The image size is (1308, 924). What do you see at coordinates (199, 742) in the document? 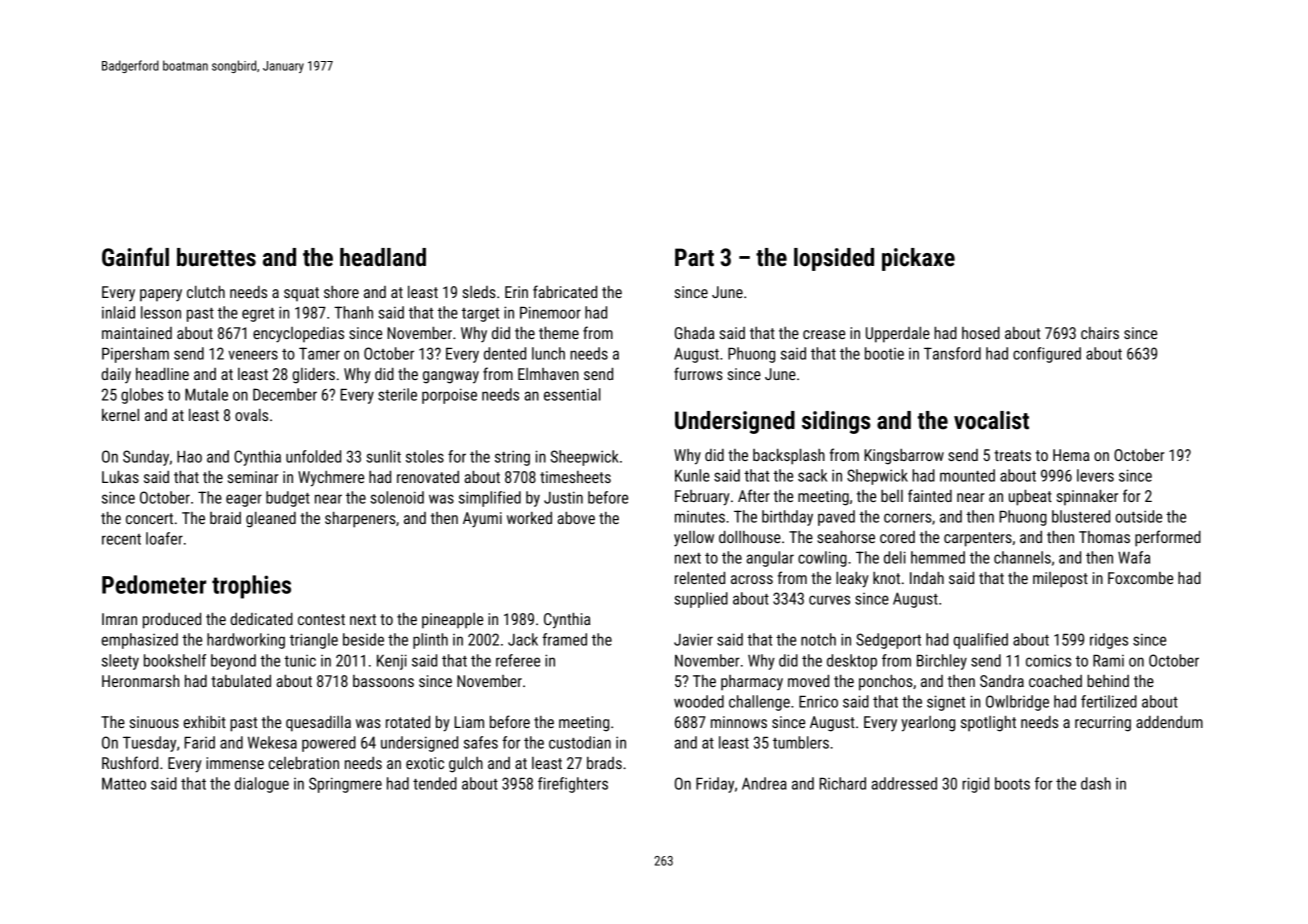
I see `Farid` at bounding box center [199, 742].
